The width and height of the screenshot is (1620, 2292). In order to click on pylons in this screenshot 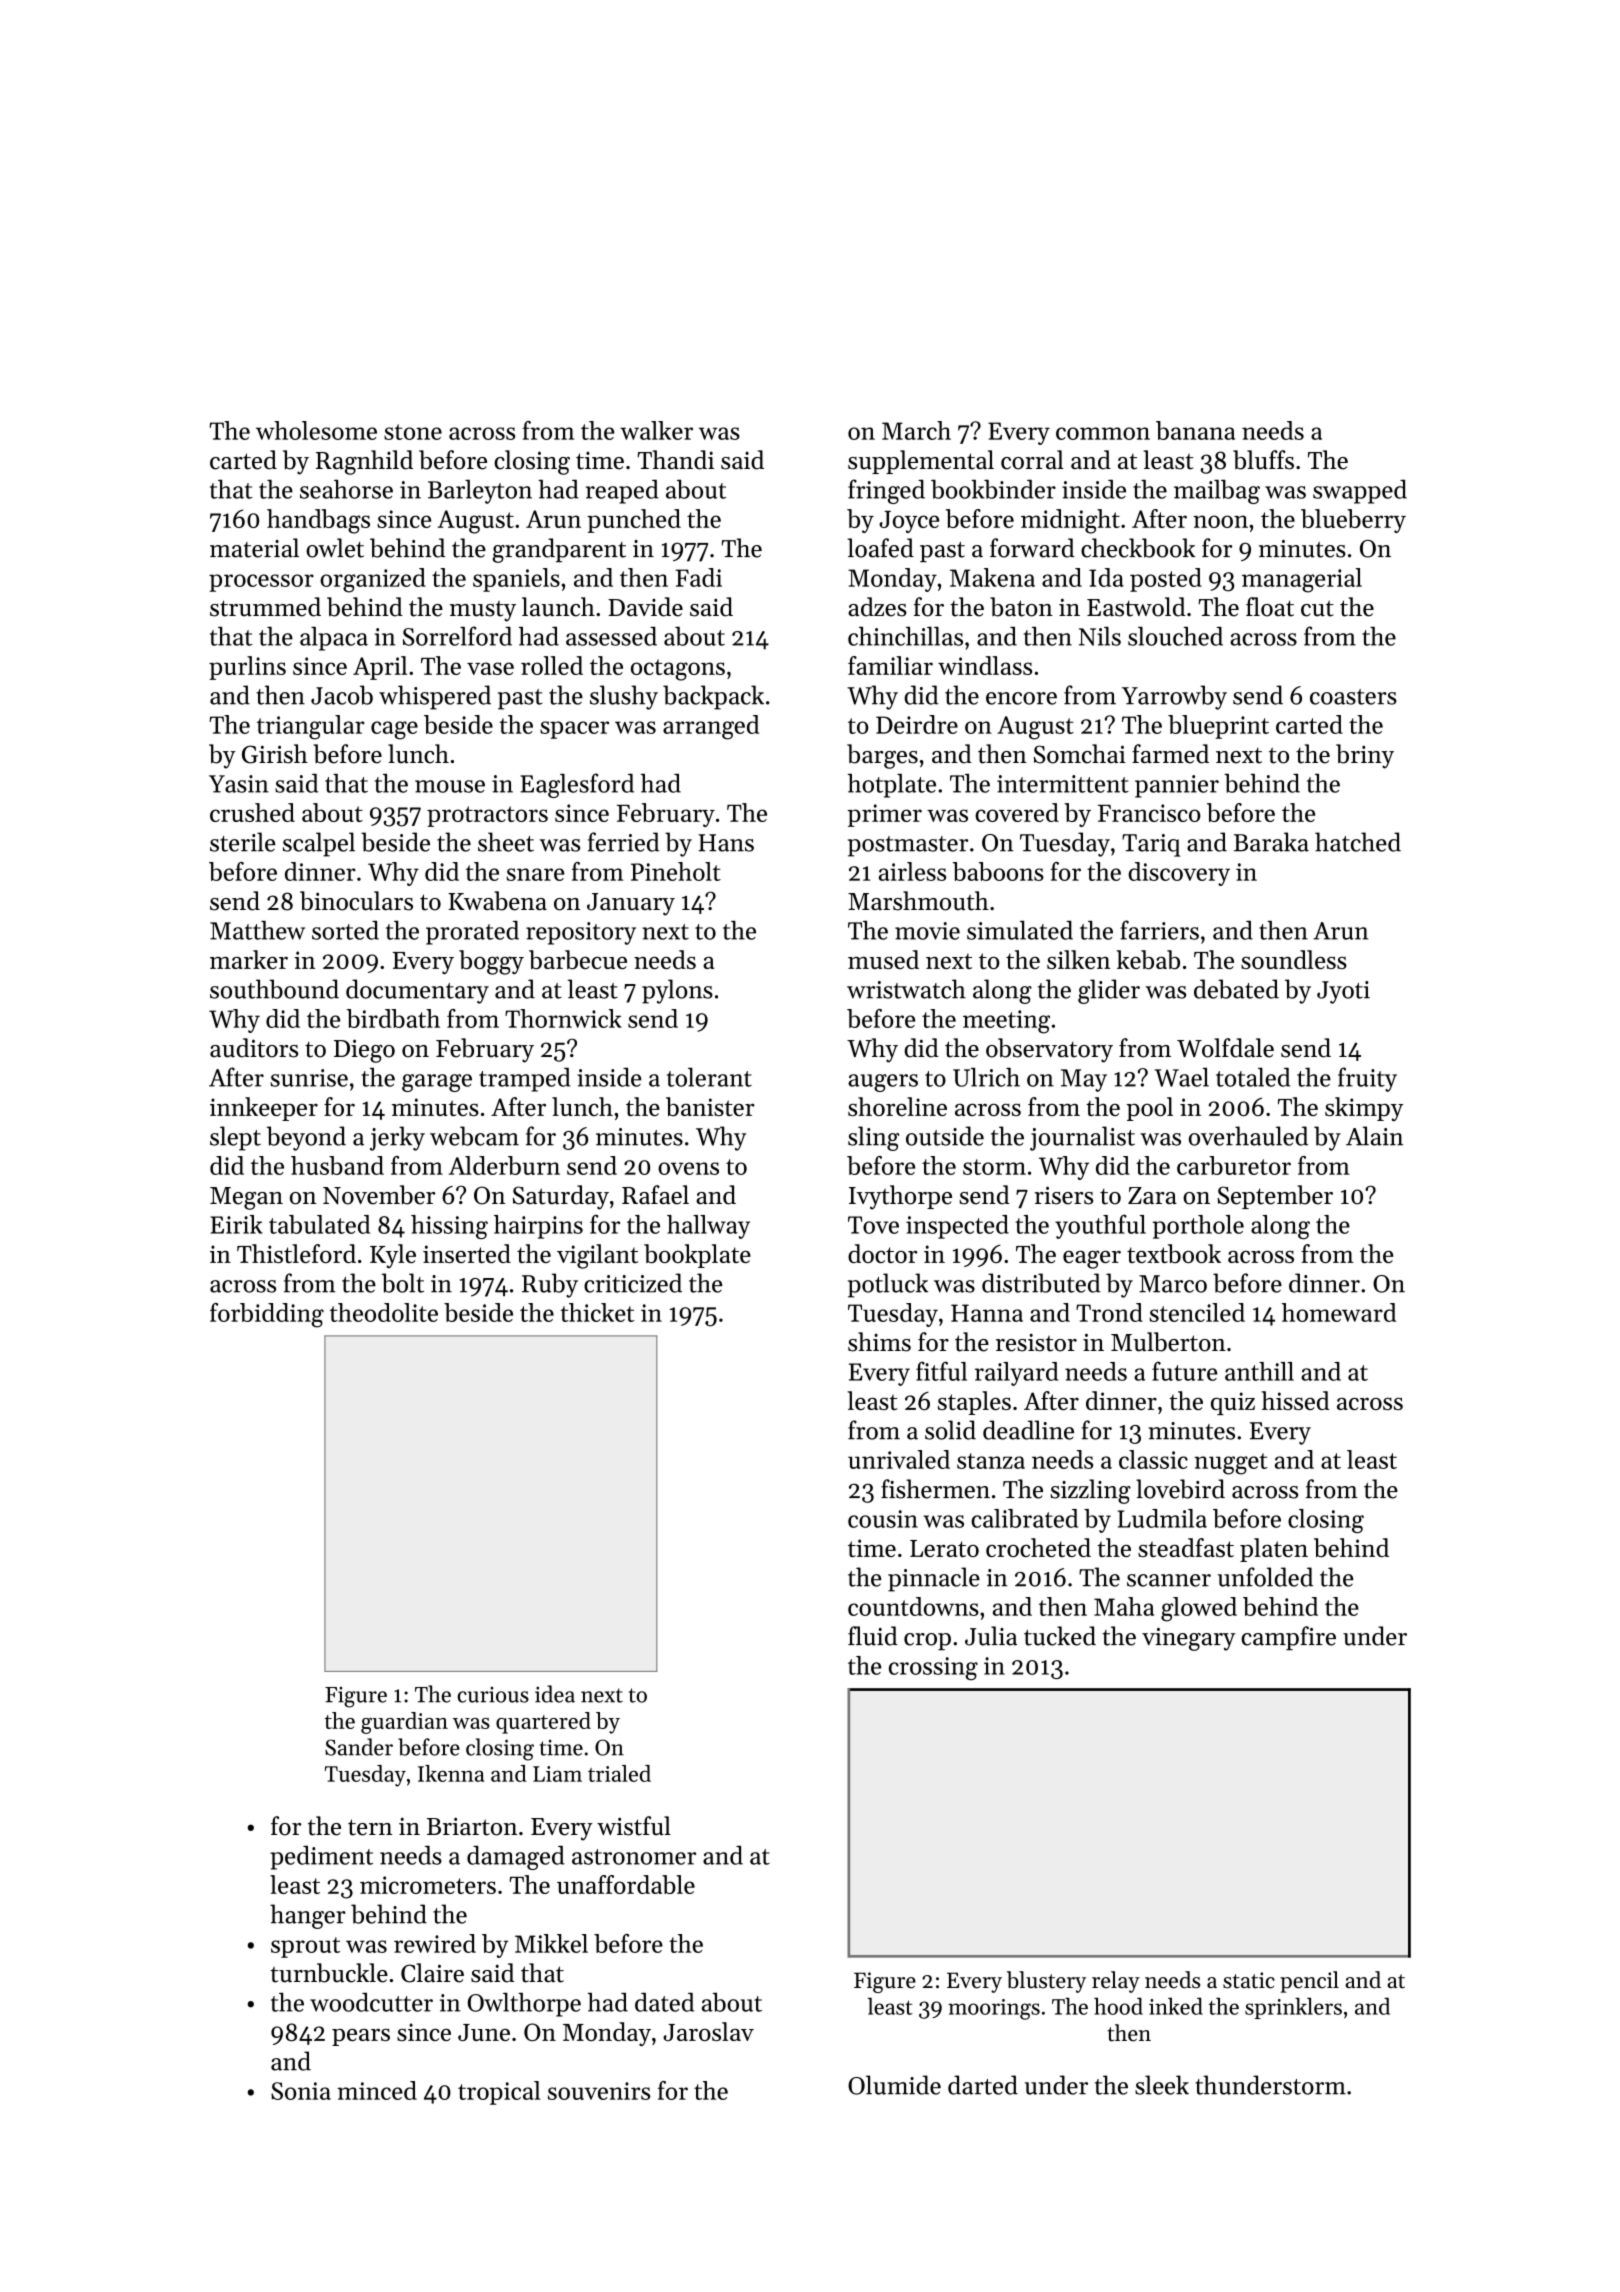, I will do `click(677, 991)`.
